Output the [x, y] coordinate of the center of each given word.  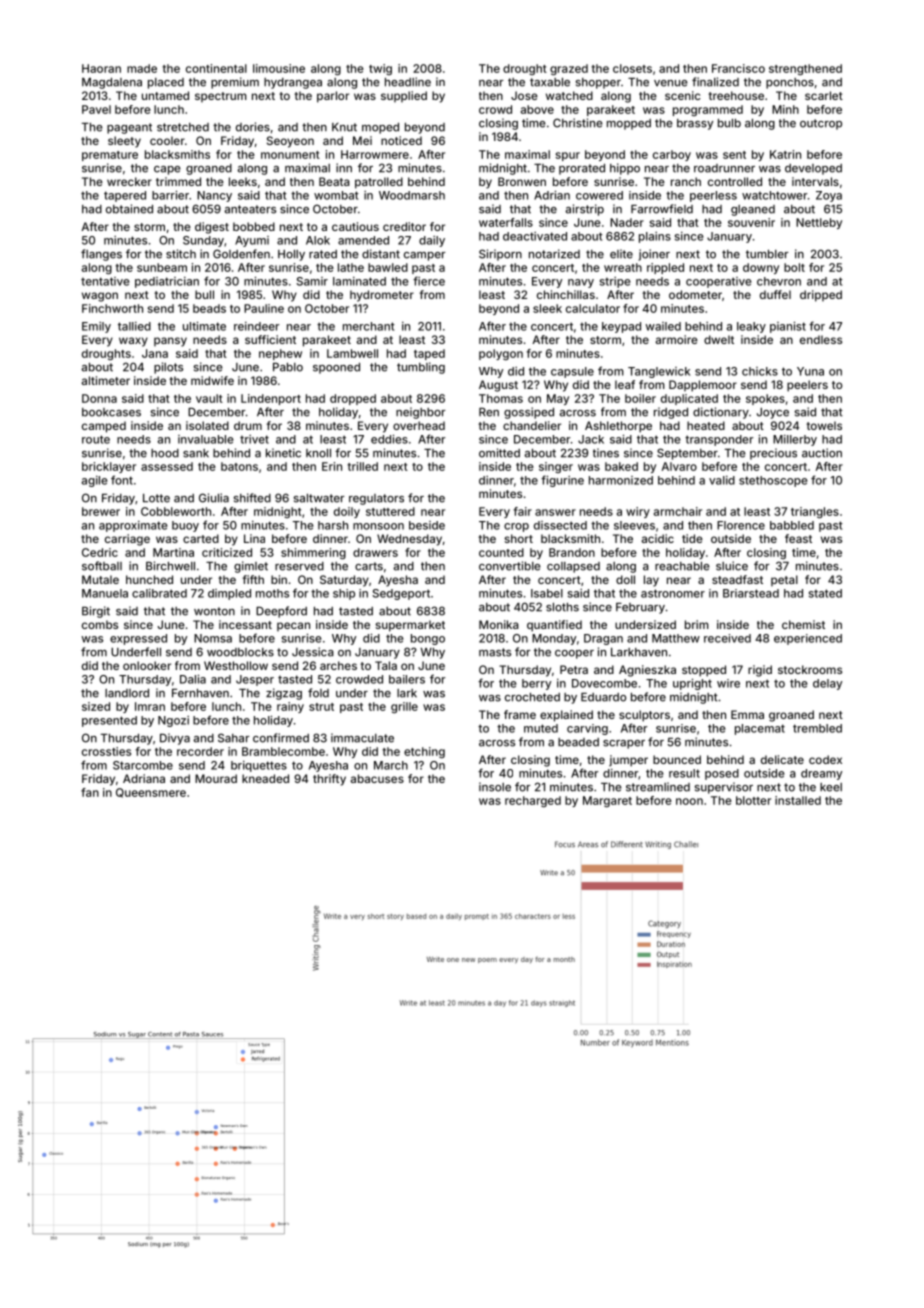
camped [104, 427]
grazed [569, 70]
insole [495, 787]
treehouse [736, 95]
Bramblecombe [283, 751]
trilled [363, 466]
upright [692, 684]
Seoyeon [290, 142]
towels [824, 425]
